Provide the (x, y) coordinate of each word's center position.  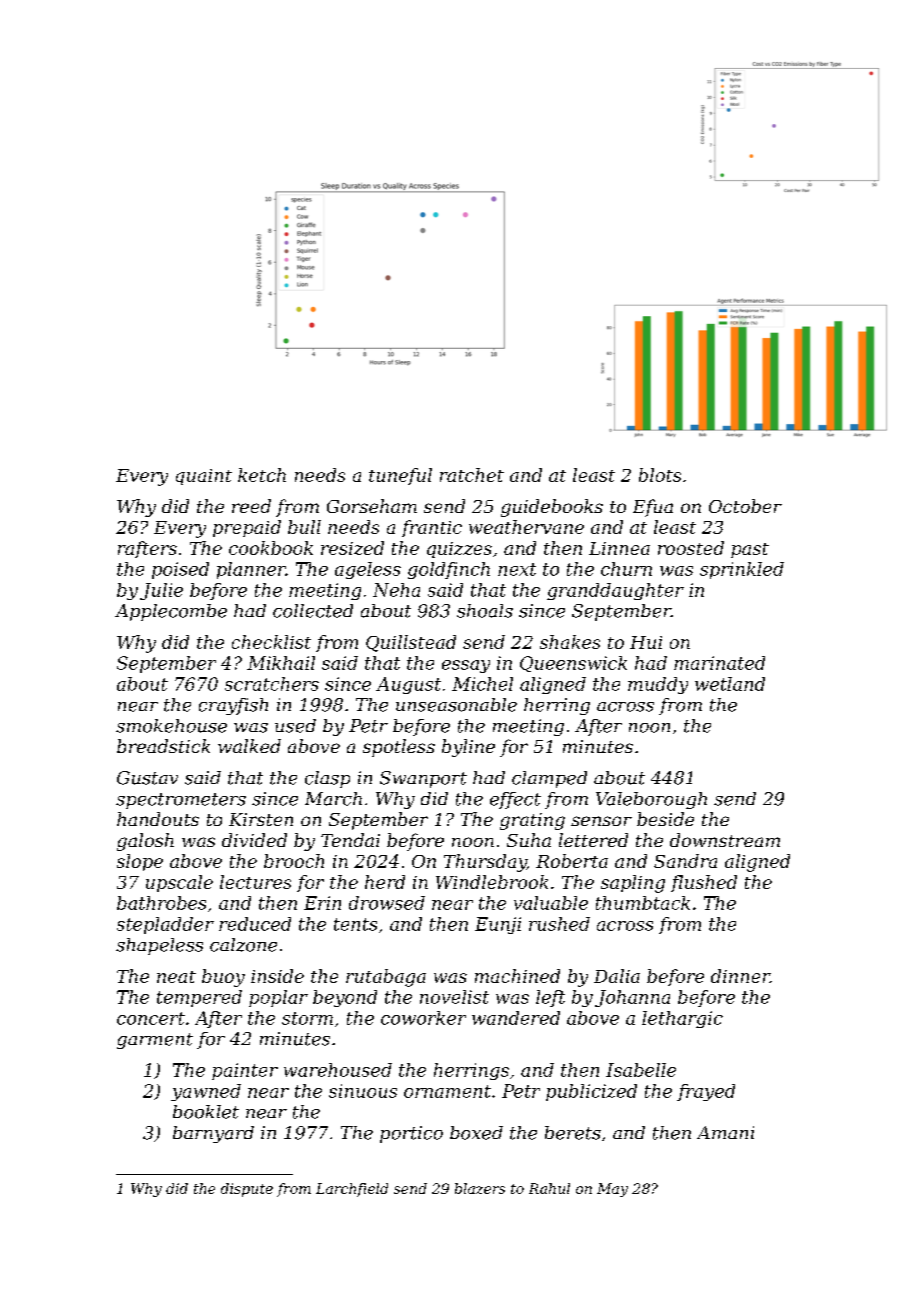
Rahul (549, 1188)
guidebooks (552, 508)
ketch (262, 475)
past (750, 550)
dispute (247, 1190)
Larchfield (352, 1190)
